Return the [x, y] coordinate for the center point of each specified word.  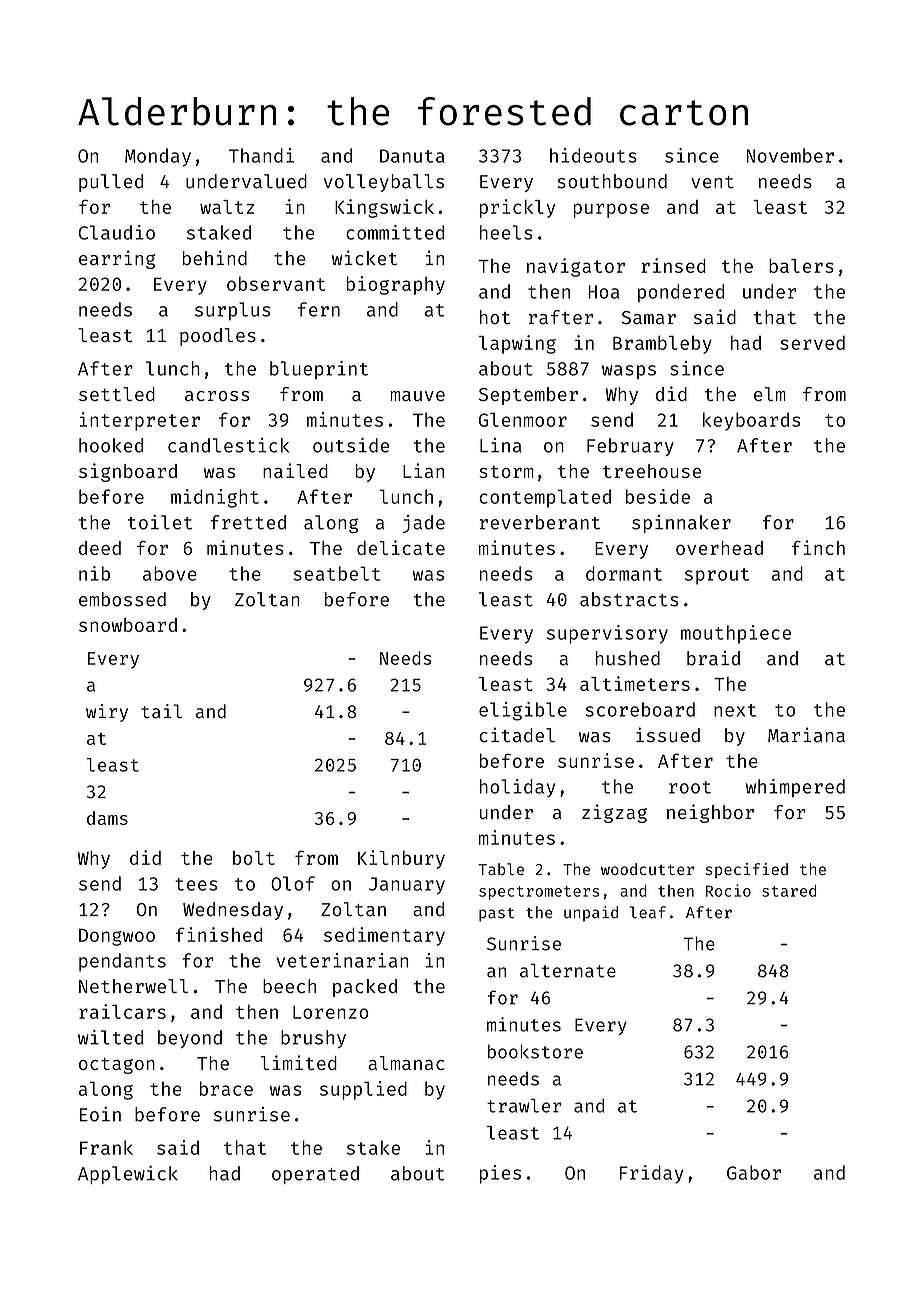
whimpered [795, 788]
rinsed [673, 265]
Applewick [128, 1175]
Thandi [261, 155]
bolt [254, 858]
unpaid [591, 914]
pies [500, 1174]
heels [506, 232]
